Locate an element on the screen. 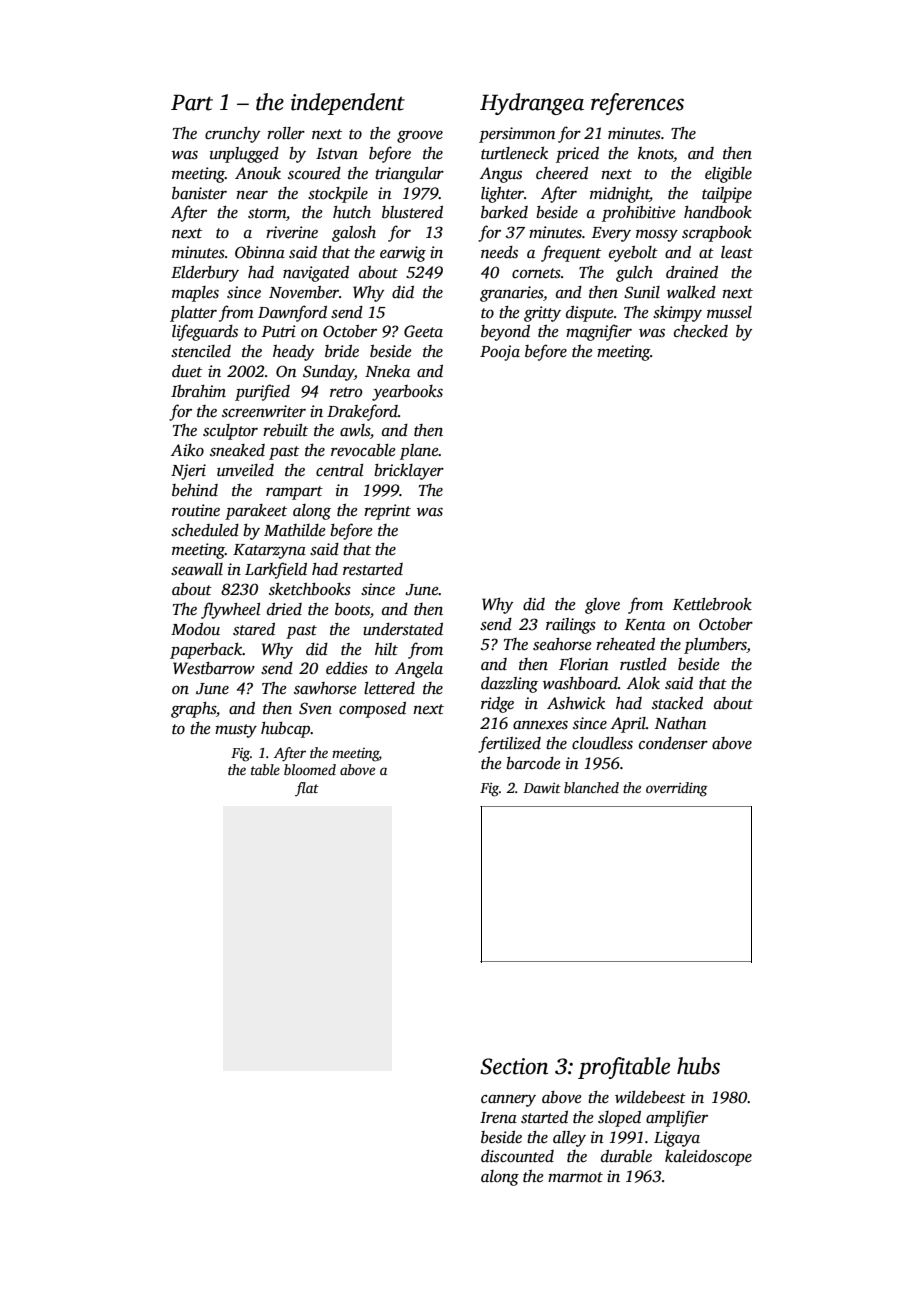 The image size is (924, 1311). overriding is located at coordinates (677, 789).
